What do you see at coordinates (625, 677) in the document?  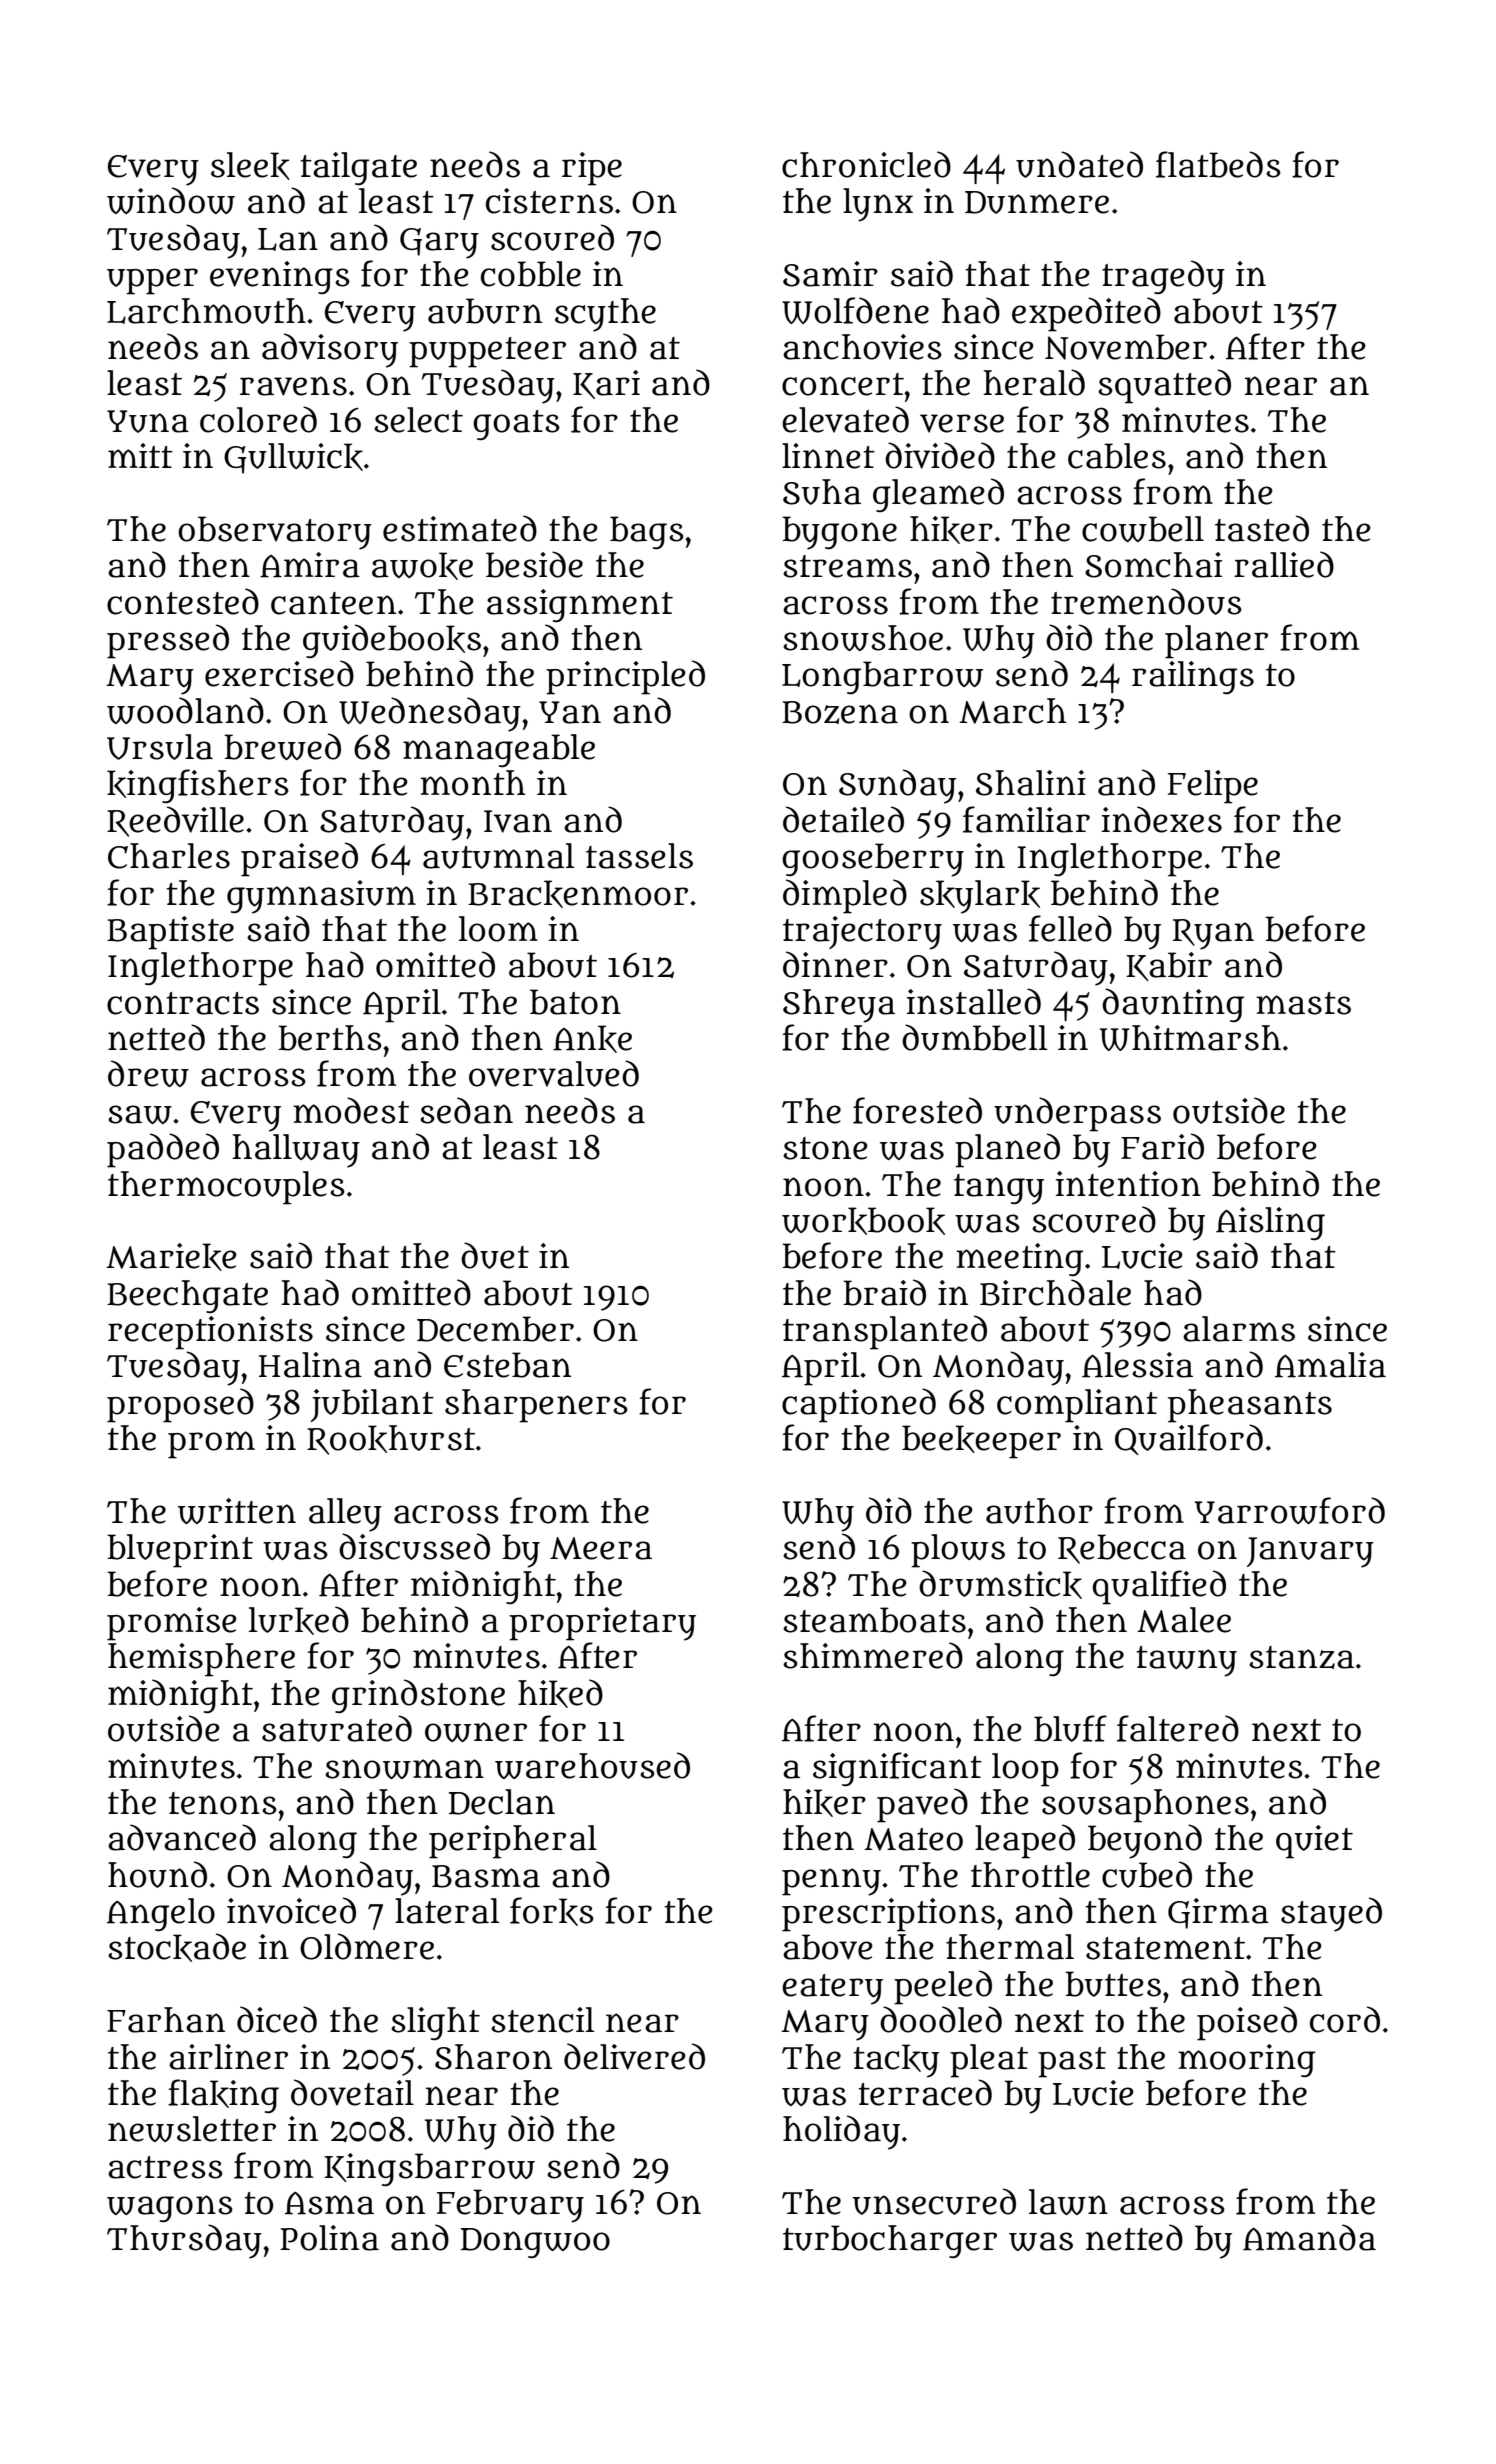 I see `principled` at bounding box center [625, 677].
